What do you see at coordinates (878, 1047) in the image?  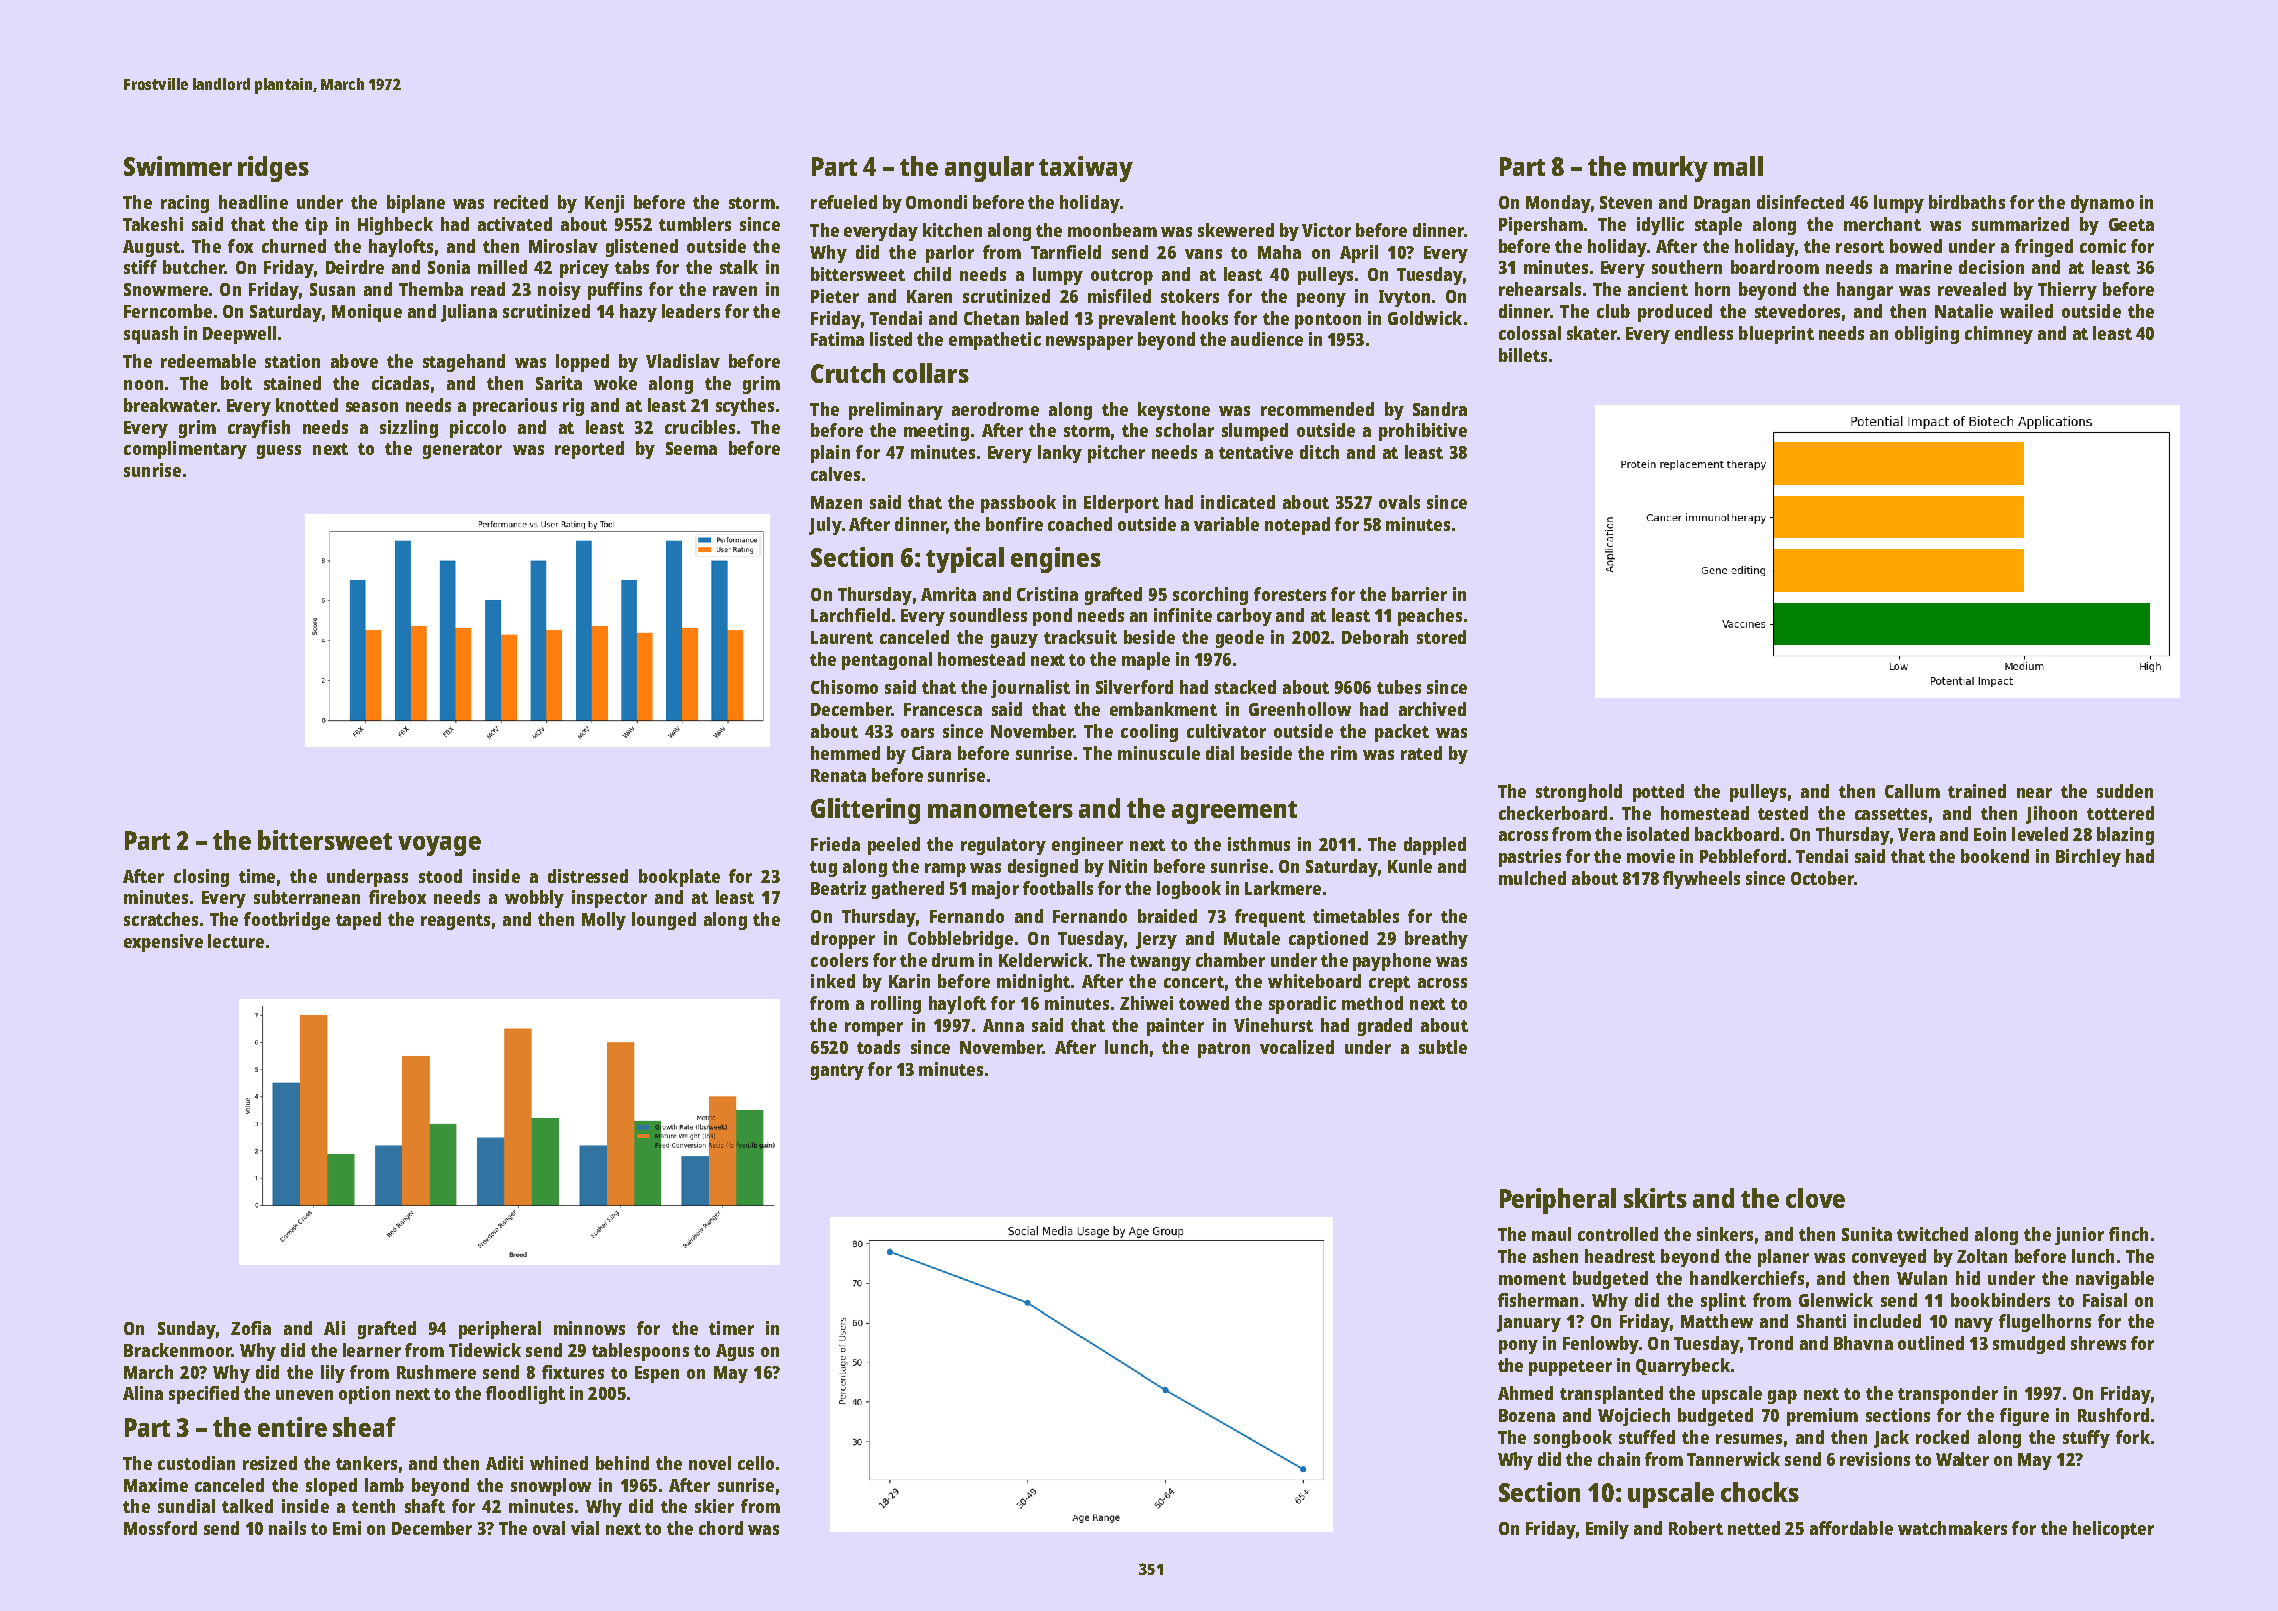 I see `toads` at bounding box center [878, 1047].
